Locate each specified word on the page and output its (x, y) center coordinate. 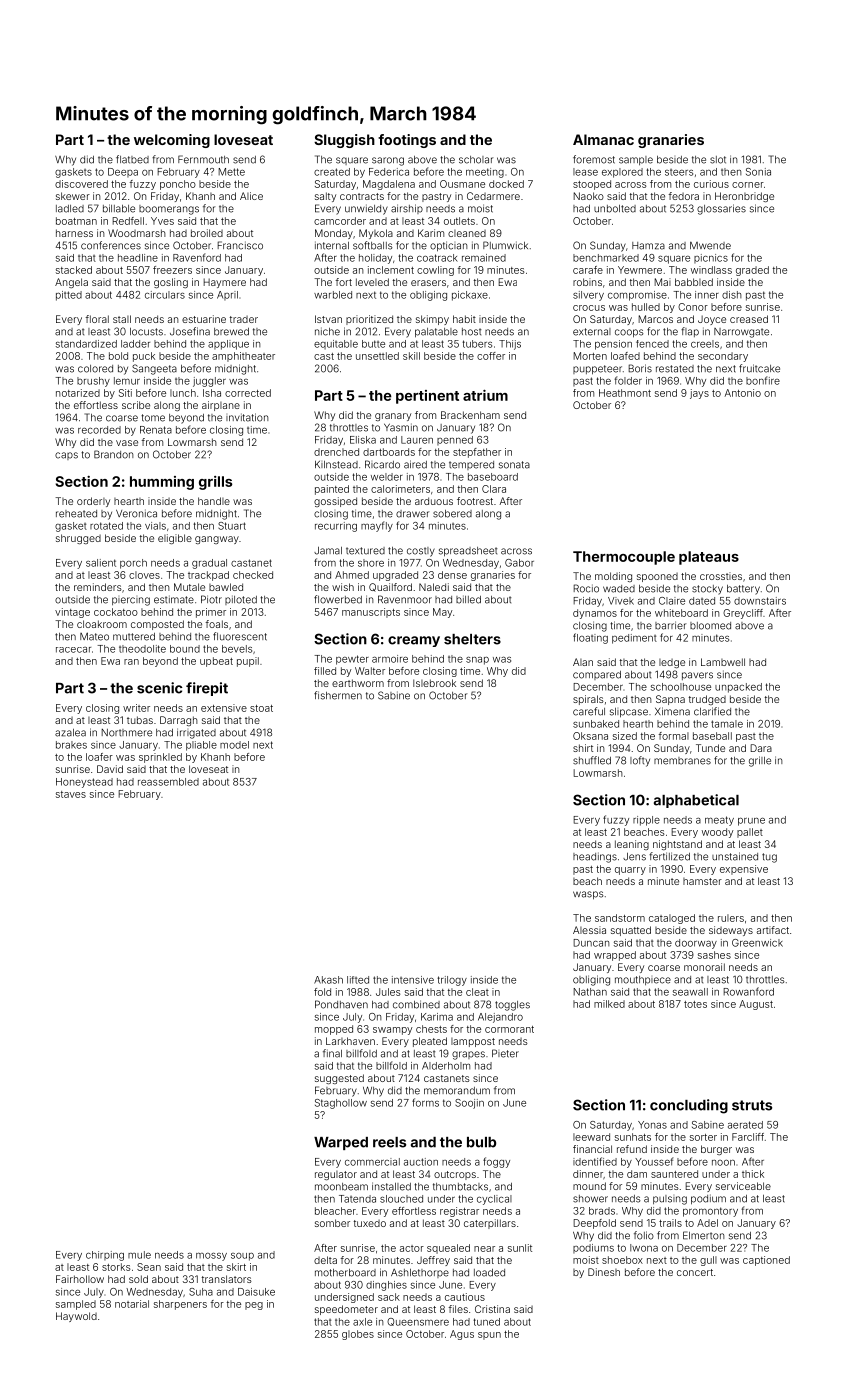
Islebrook (434, 683)
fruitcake (759, 368)
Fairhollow (80, 1279)
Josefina (190, 331)
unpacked (738, 688)
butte (373, 344)
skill (411, 356)
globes (358, 1335)
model (234, 745)
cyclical (494, 1200)
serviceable (743, 1186)
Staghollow (341, 1104)
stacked (74, 270)
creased (749, 319)
